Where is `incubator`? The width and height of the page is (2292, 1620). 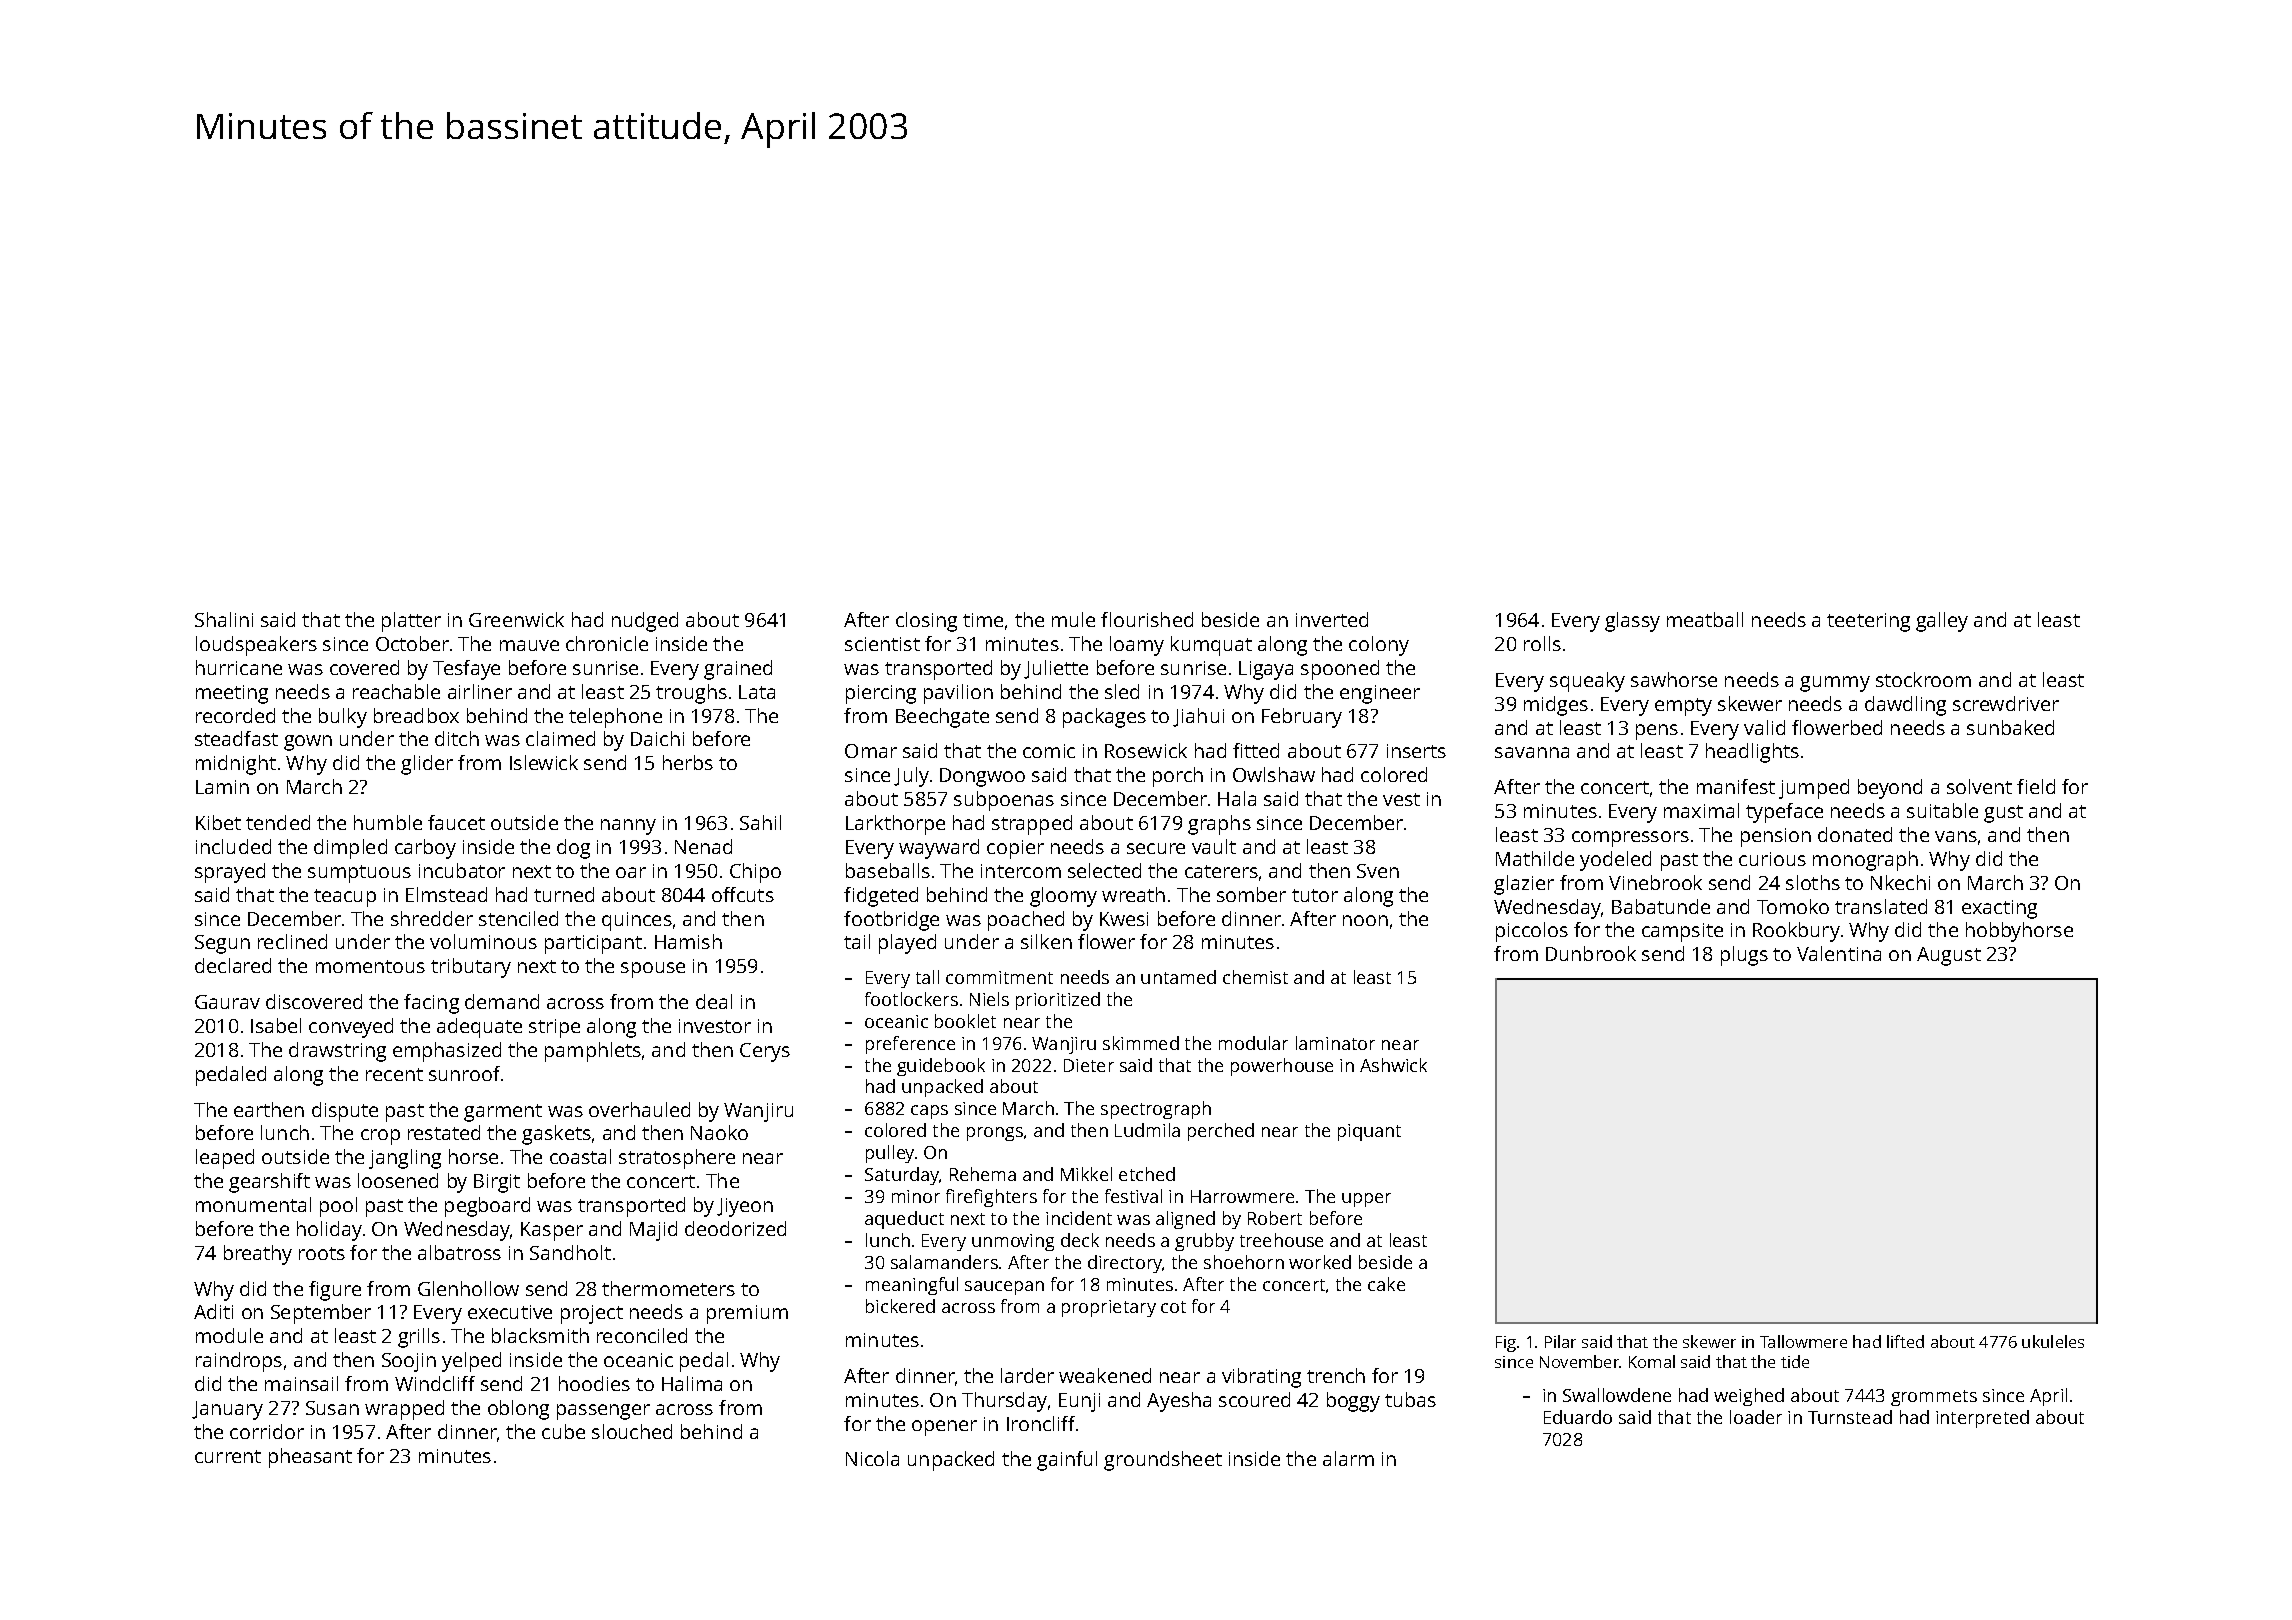 incubator is located at coordinates (462, 870).
